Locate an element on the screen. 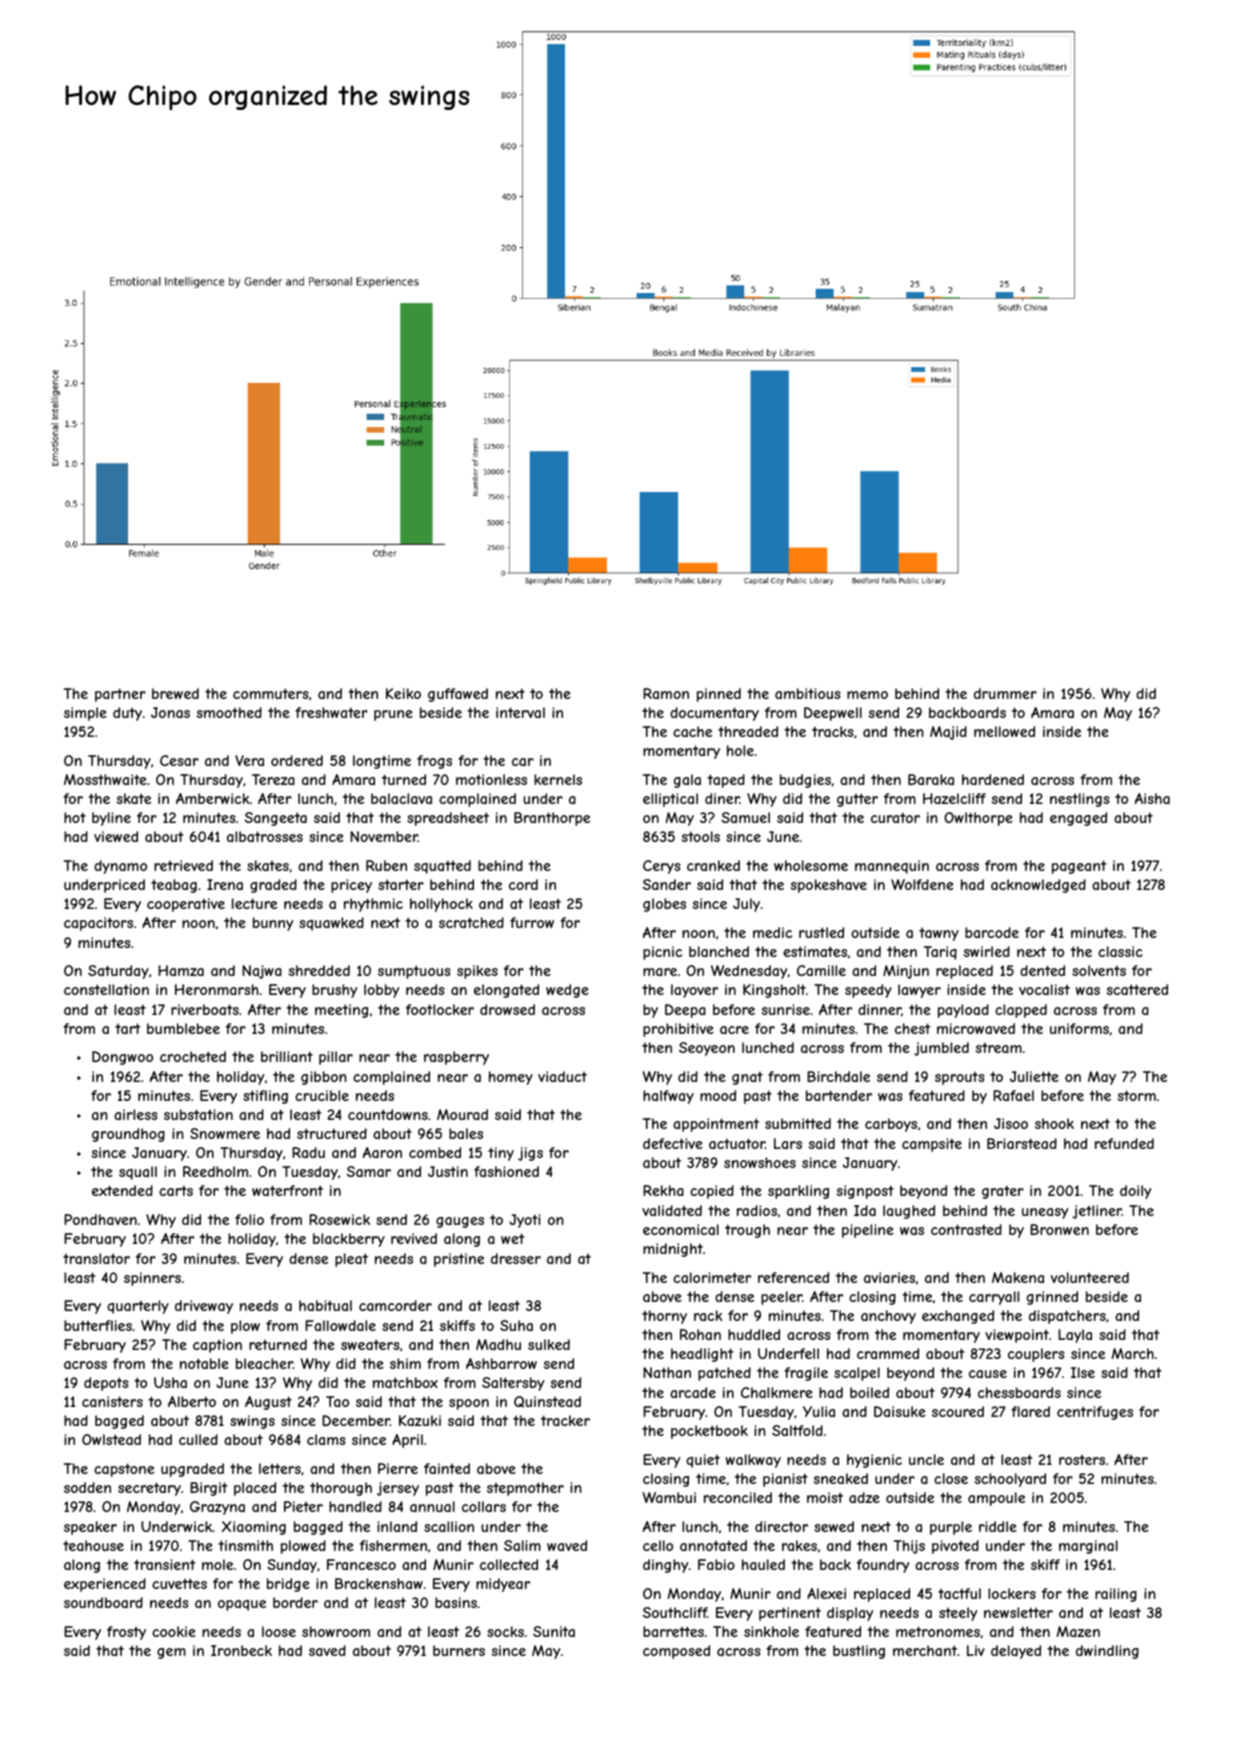 The width and height of the screenshot is (1236, 1748). commuters is located at coordinates (271, 693).
